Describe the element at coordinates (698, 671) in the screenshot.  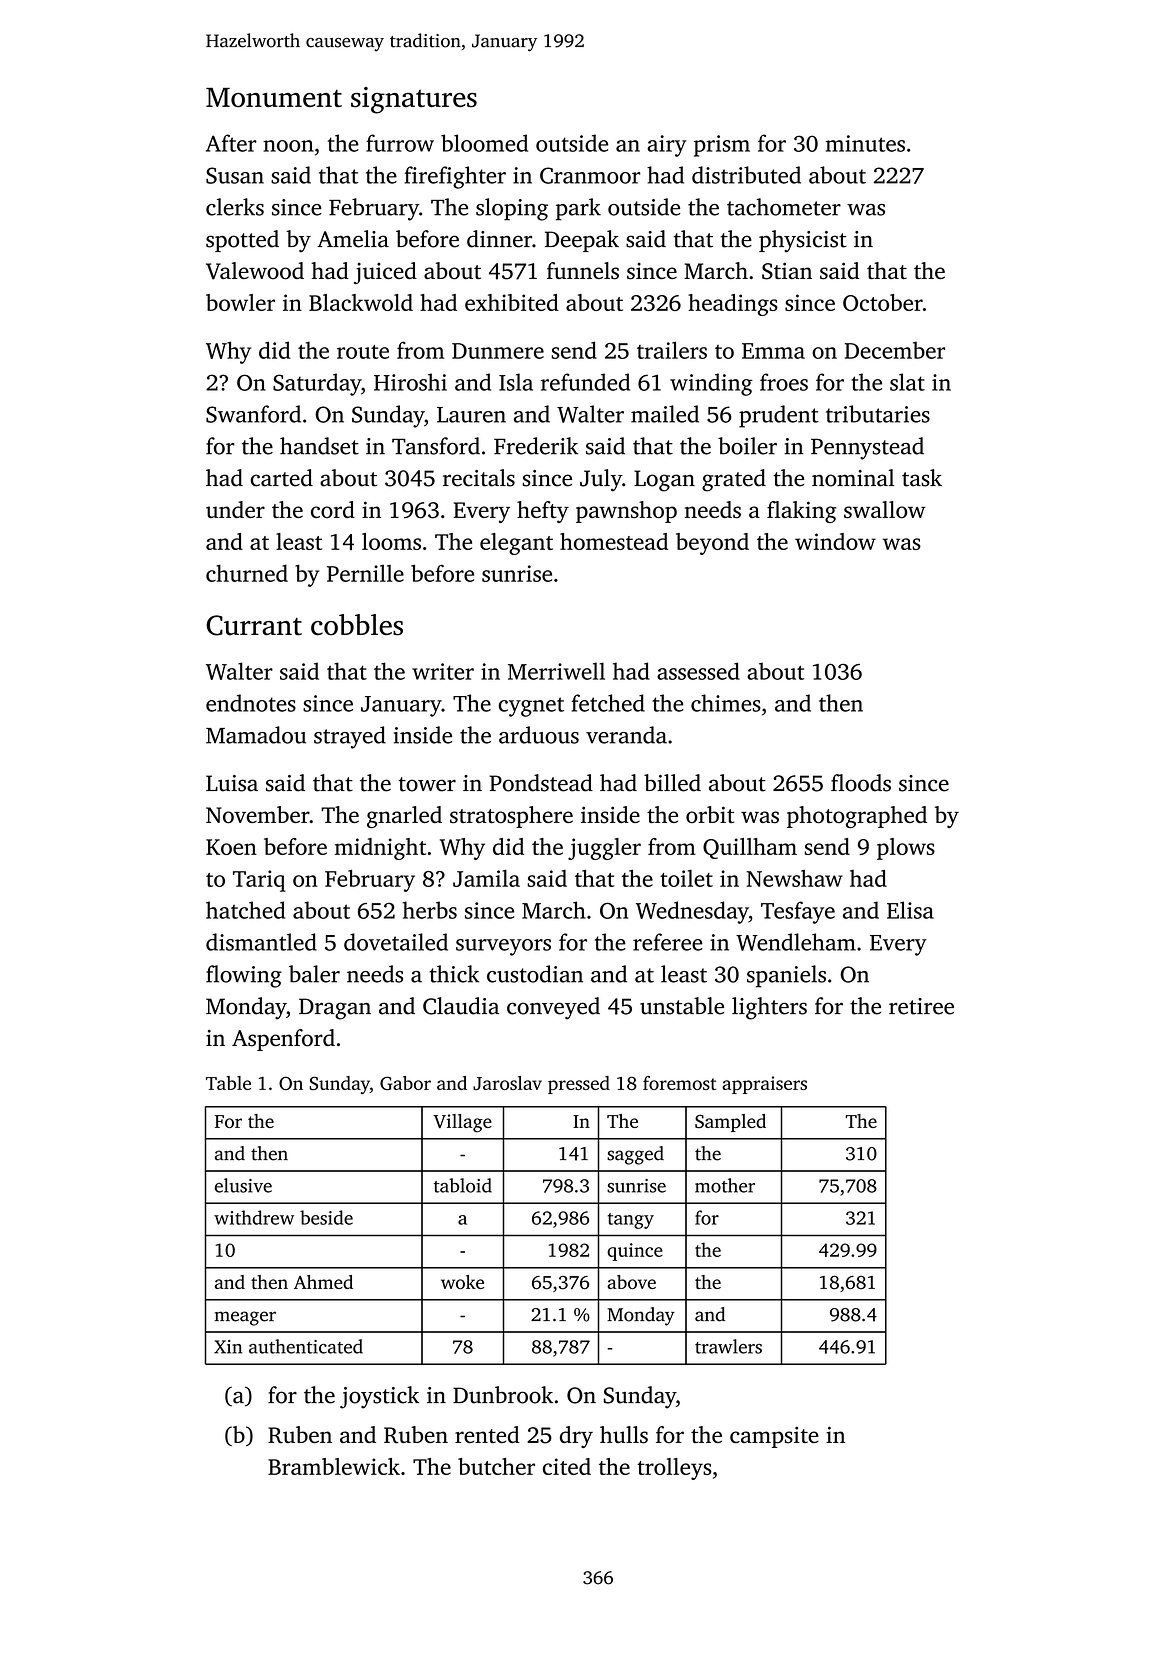
I see `assessed` at that location.
